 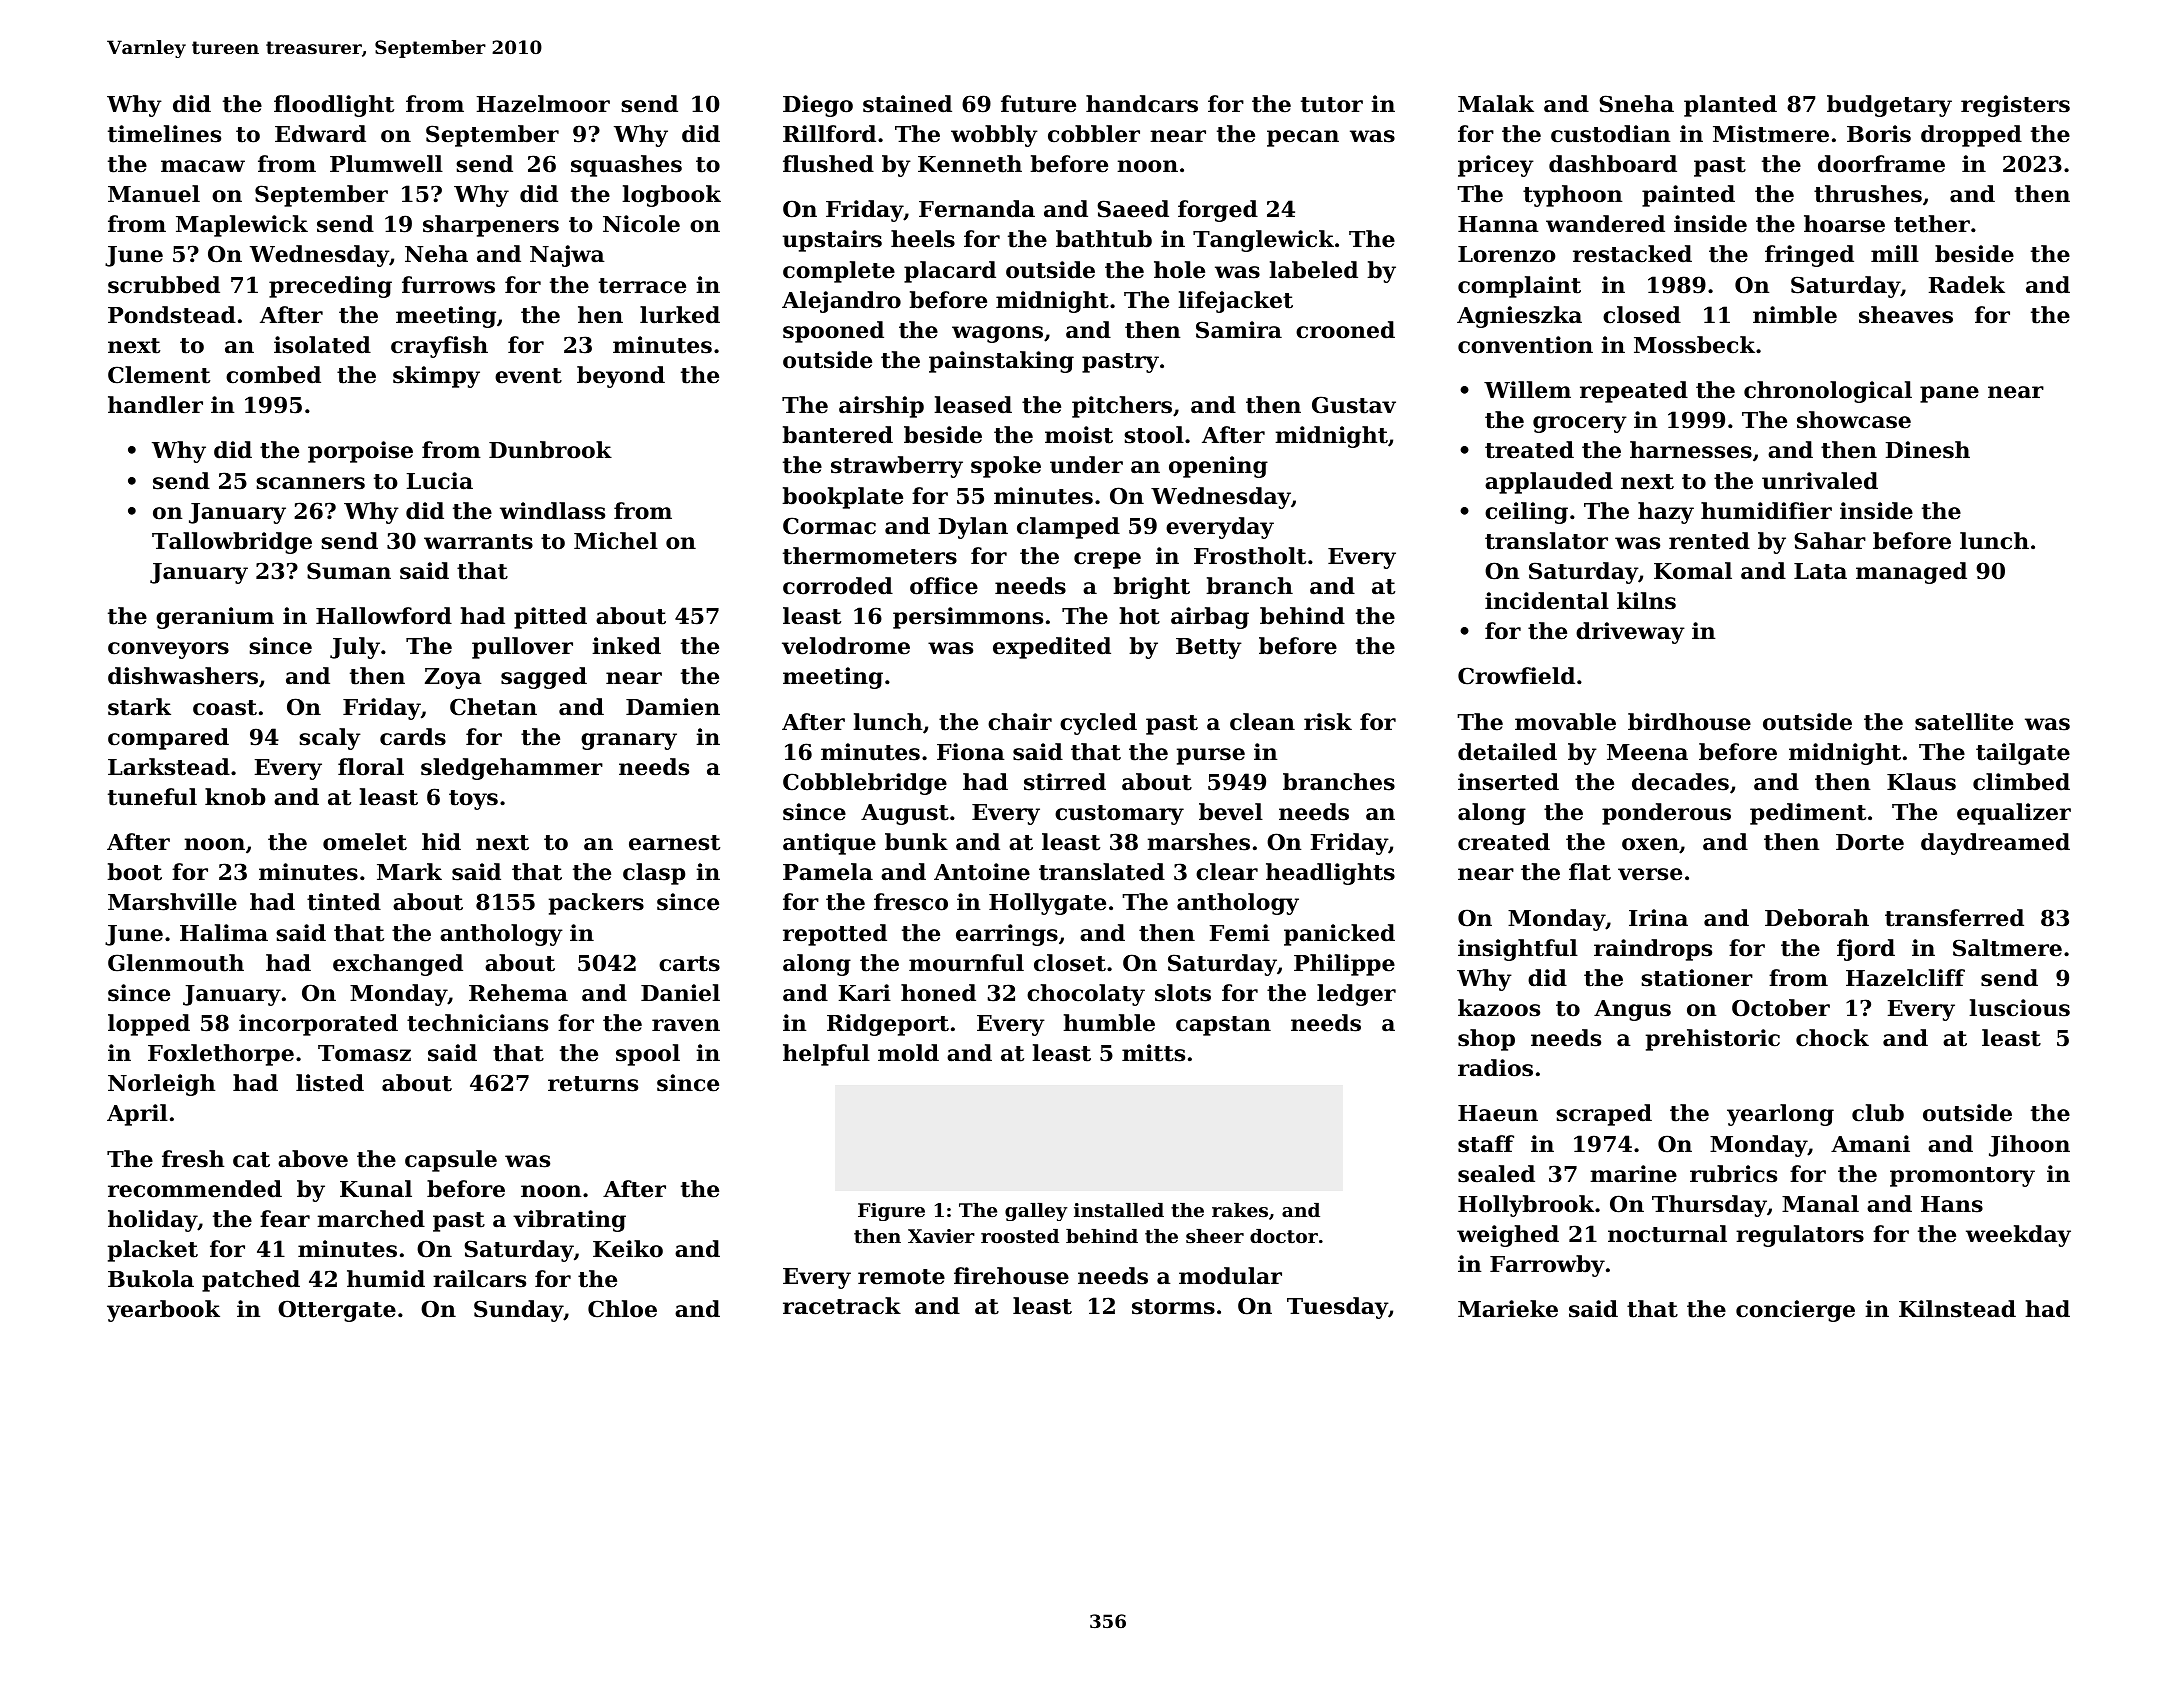 I want to click on verse, so click(x=1650, y=874).
